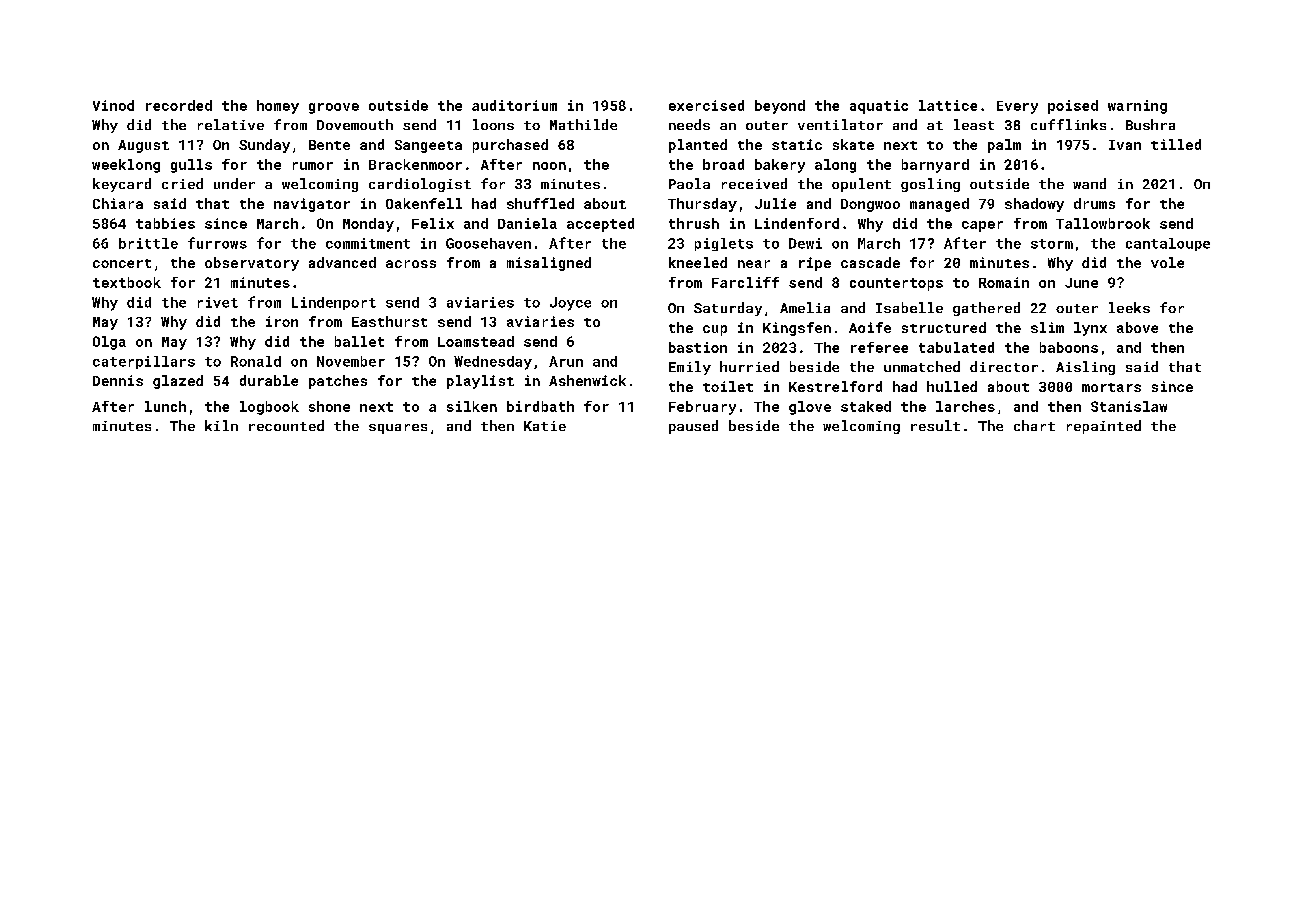 Image resolution: width=1308 pixels, height=924 pixels. I want to click on leeks, so click(1129, 307).
